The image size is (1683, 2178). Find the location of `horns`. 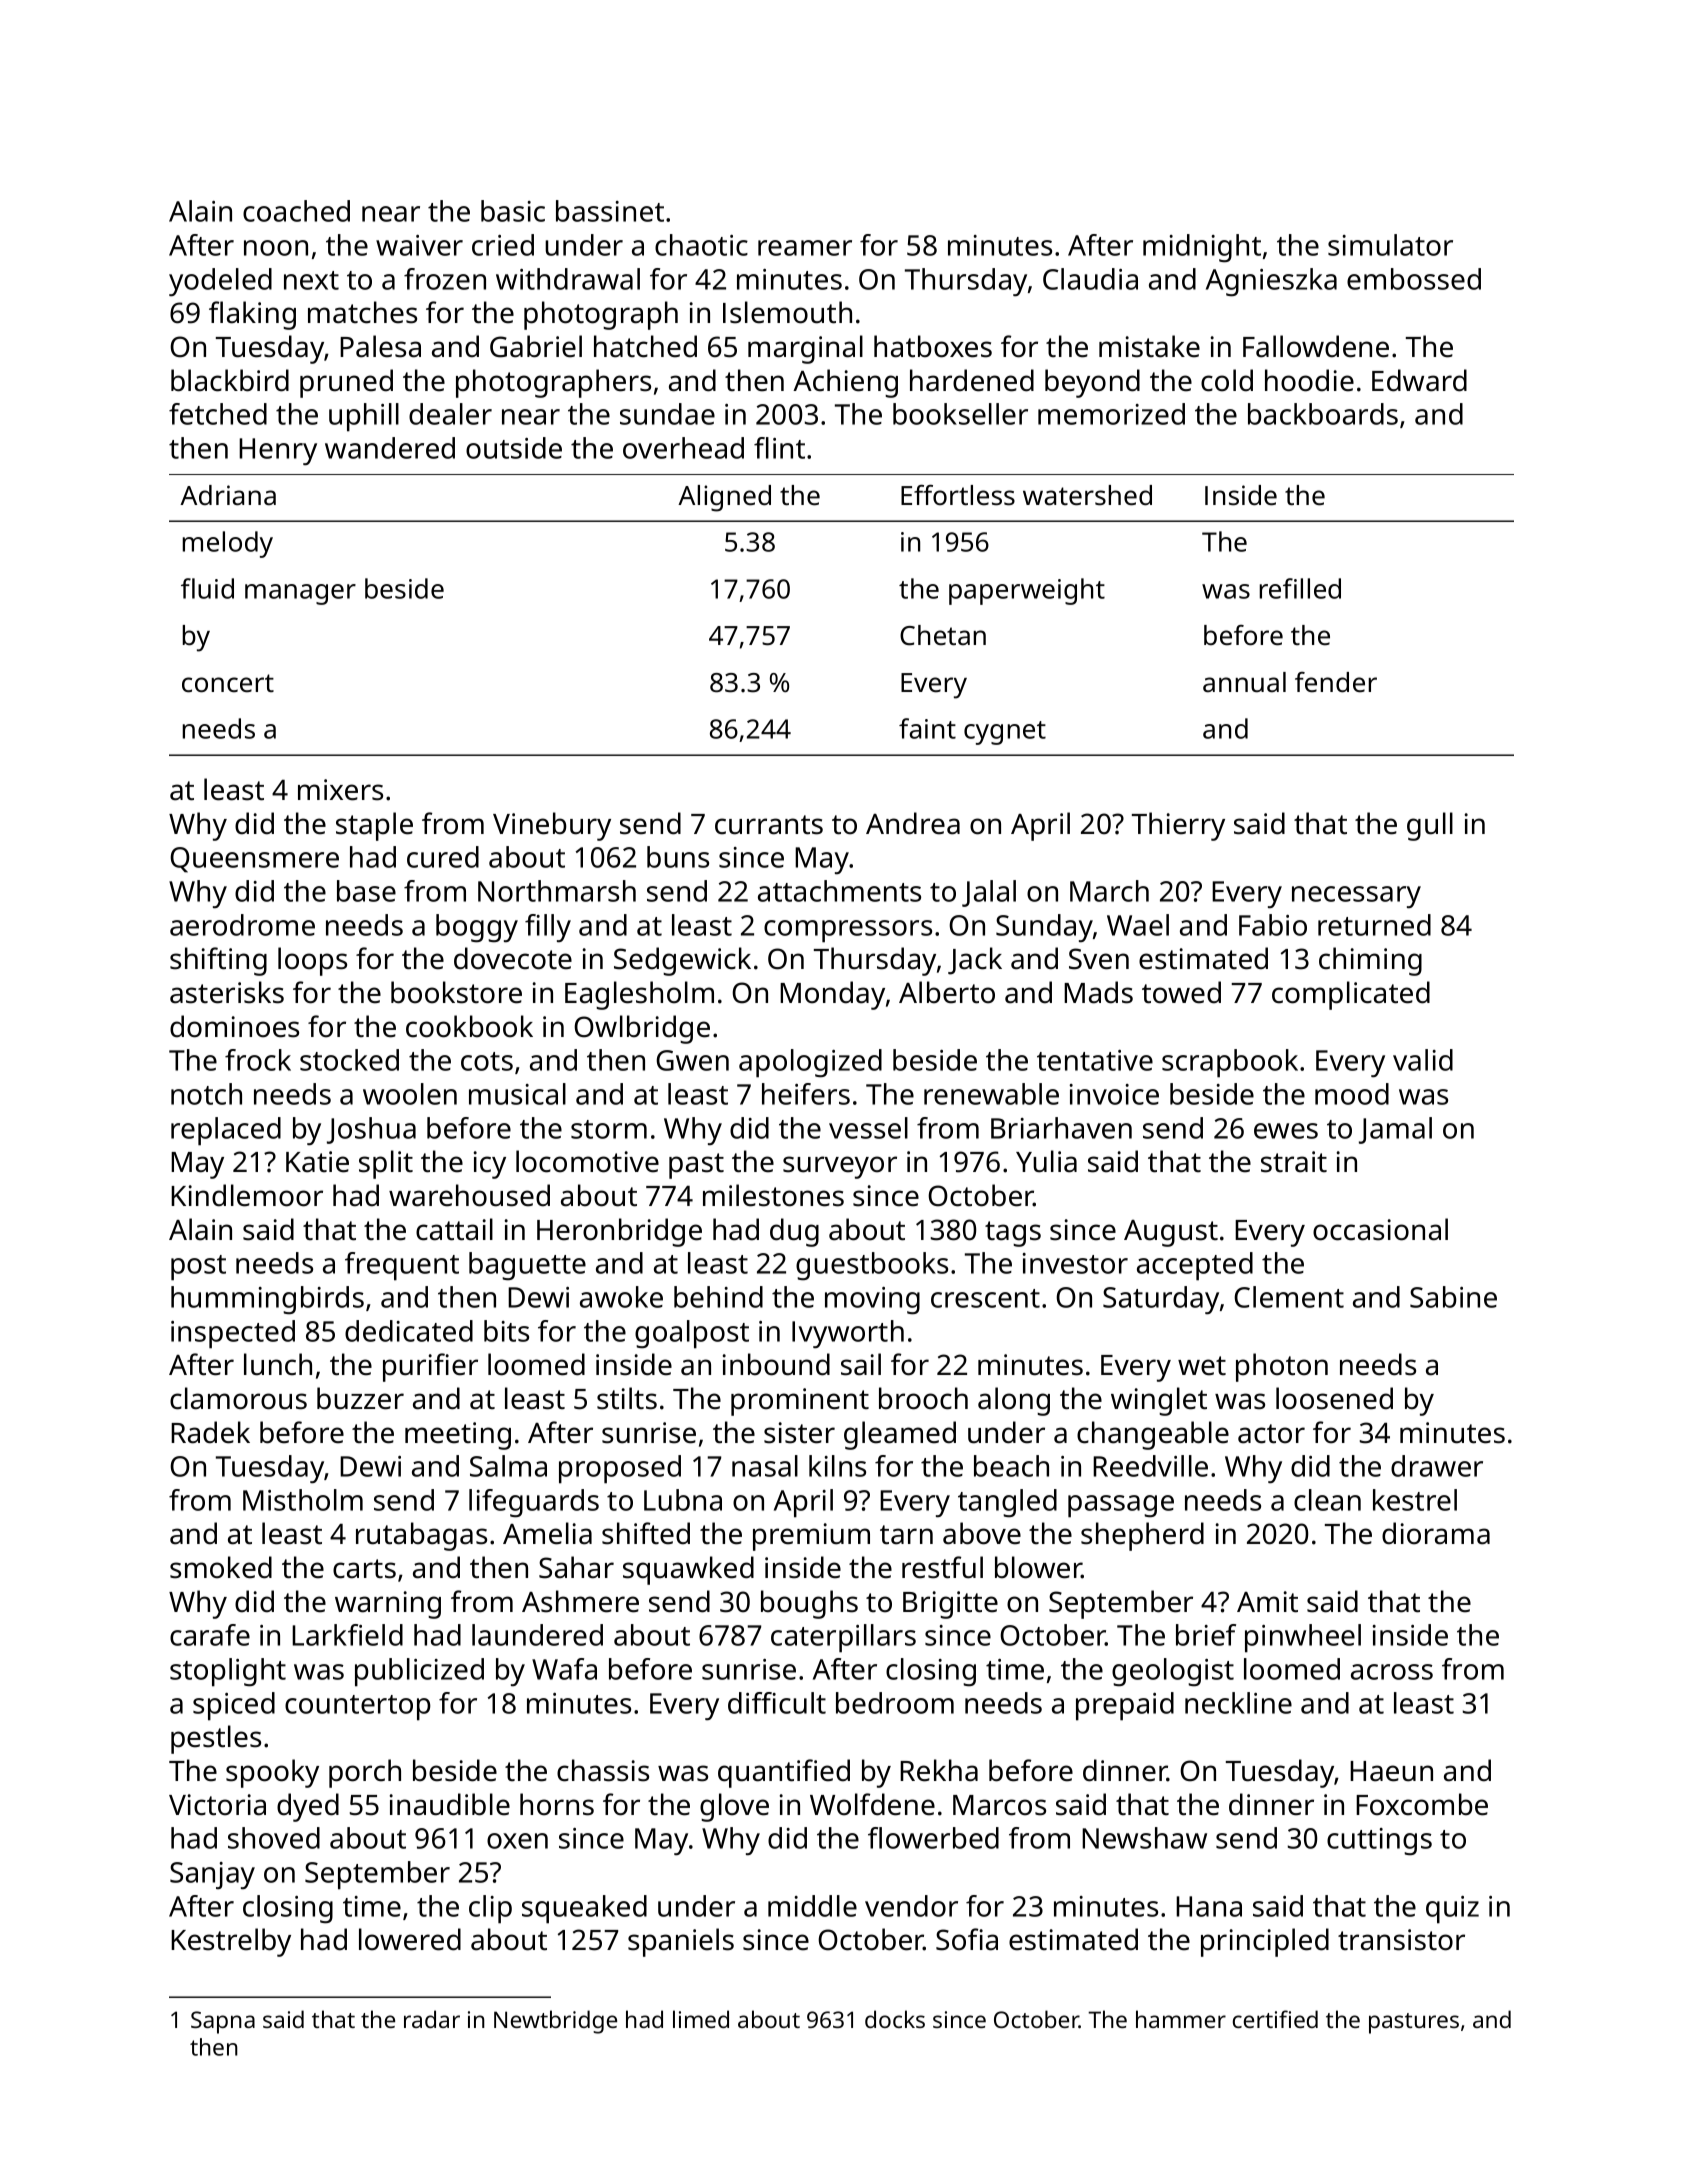

horns is located at coordinates (557, 1804).
